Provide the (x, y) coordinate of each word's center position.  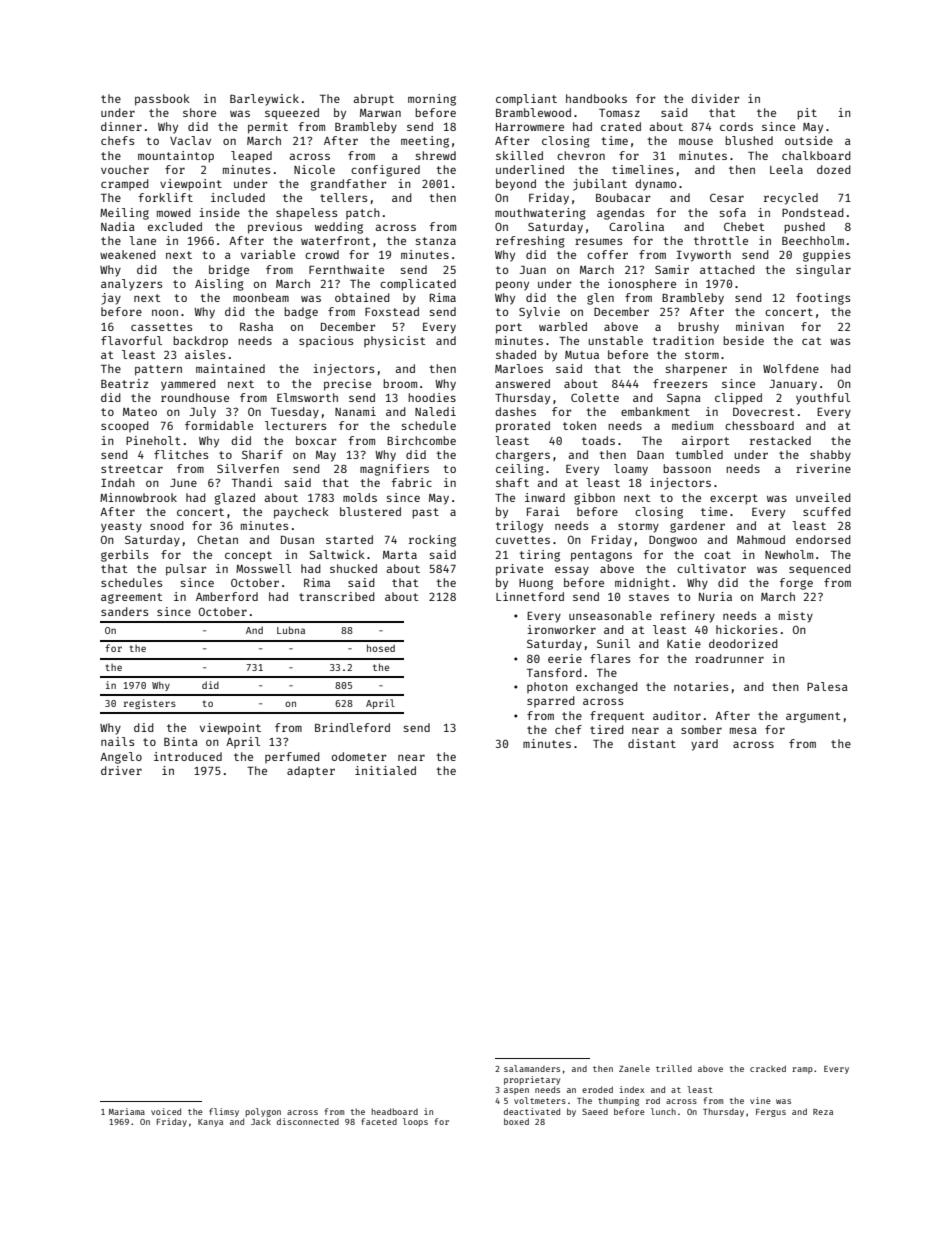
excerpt (734, 499)
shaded (516, 354)
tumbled (699, 454)
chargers (523, 456)
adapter (311, 772)
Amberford (227, 596)
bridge (229, 271)
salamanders (532, 1068)
